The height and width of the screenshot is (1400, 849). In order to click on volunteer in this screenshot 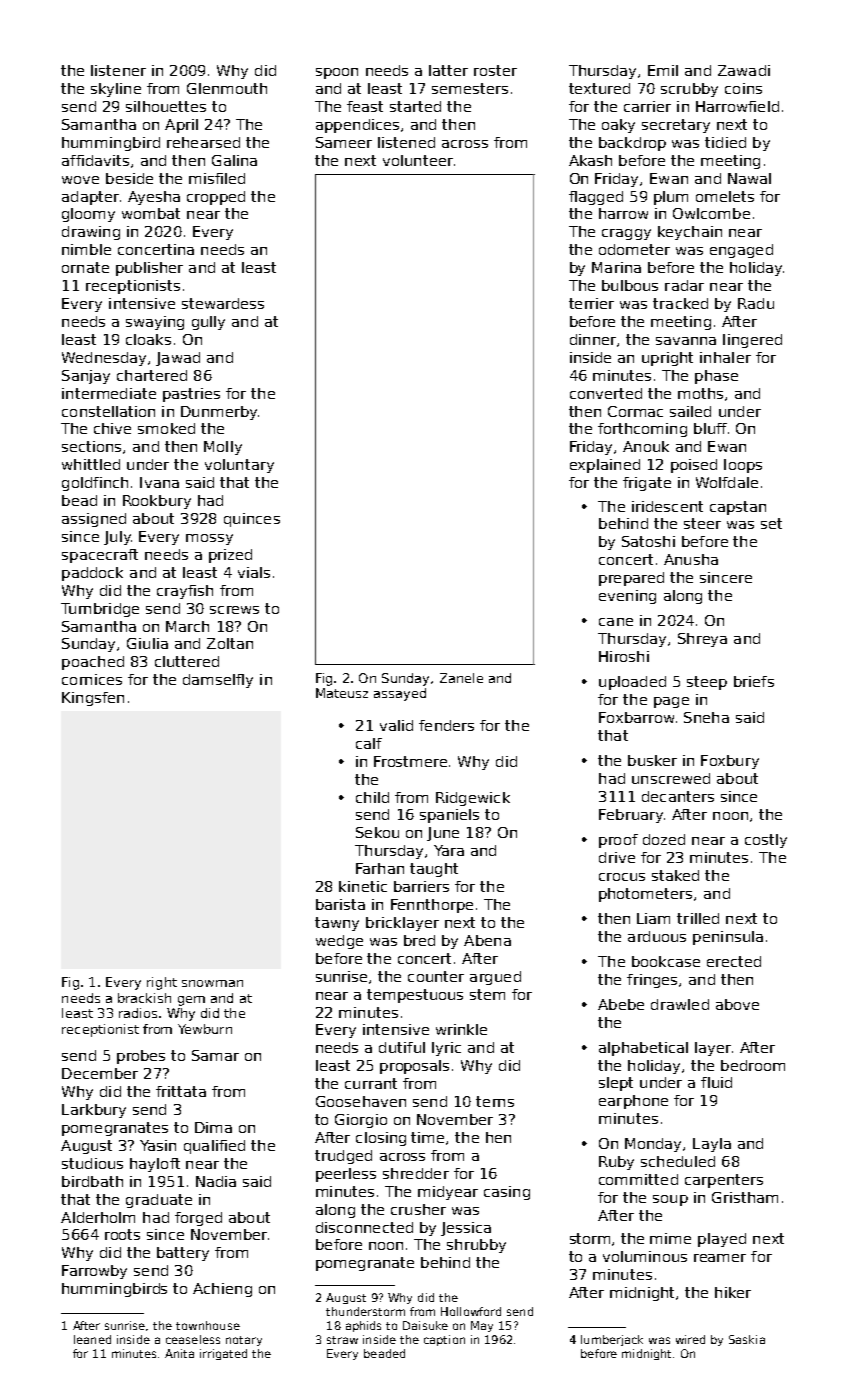, I will do `click(418, 160)`.
